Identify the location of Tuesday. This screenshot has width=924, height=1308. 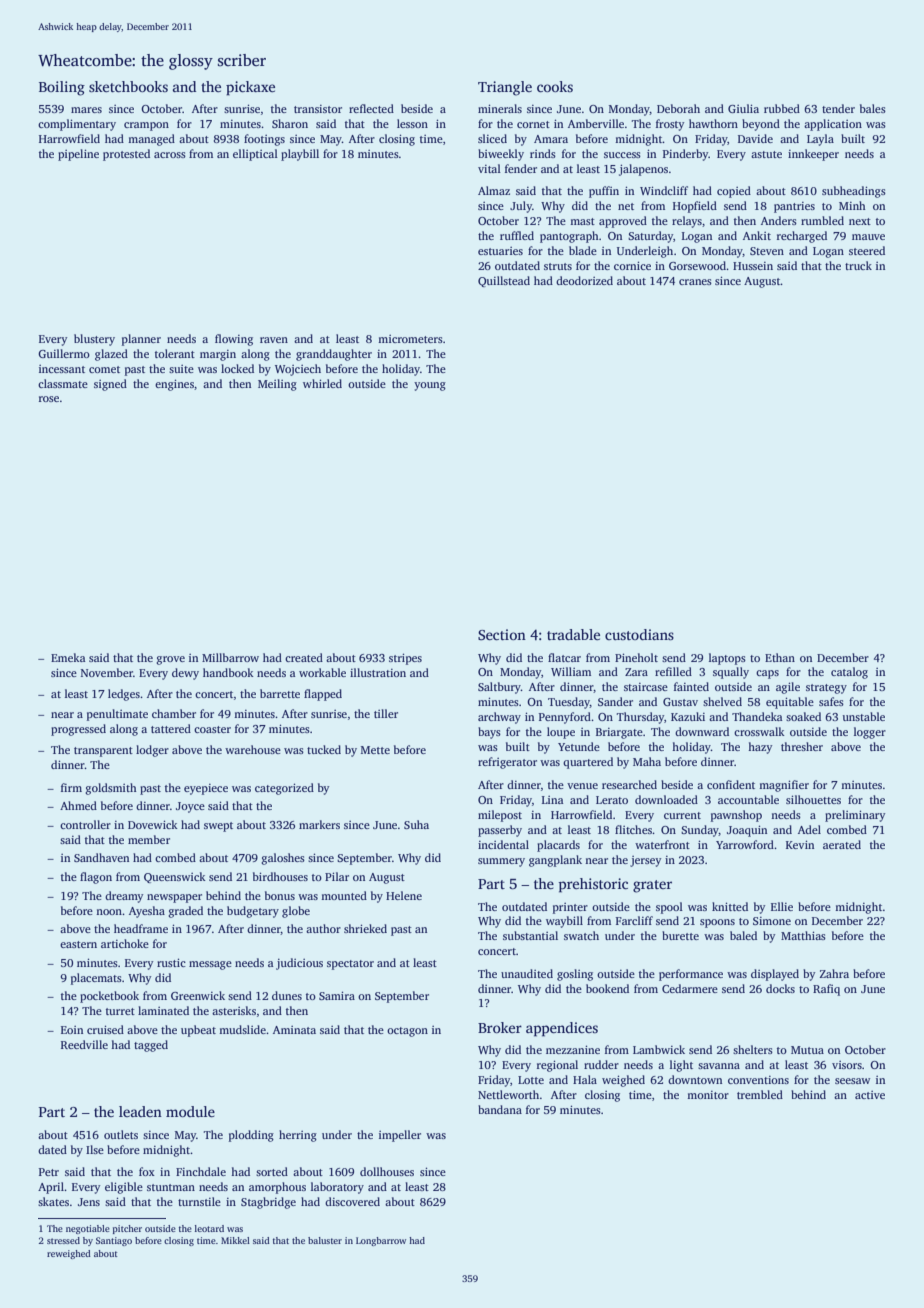
(569, 703).
